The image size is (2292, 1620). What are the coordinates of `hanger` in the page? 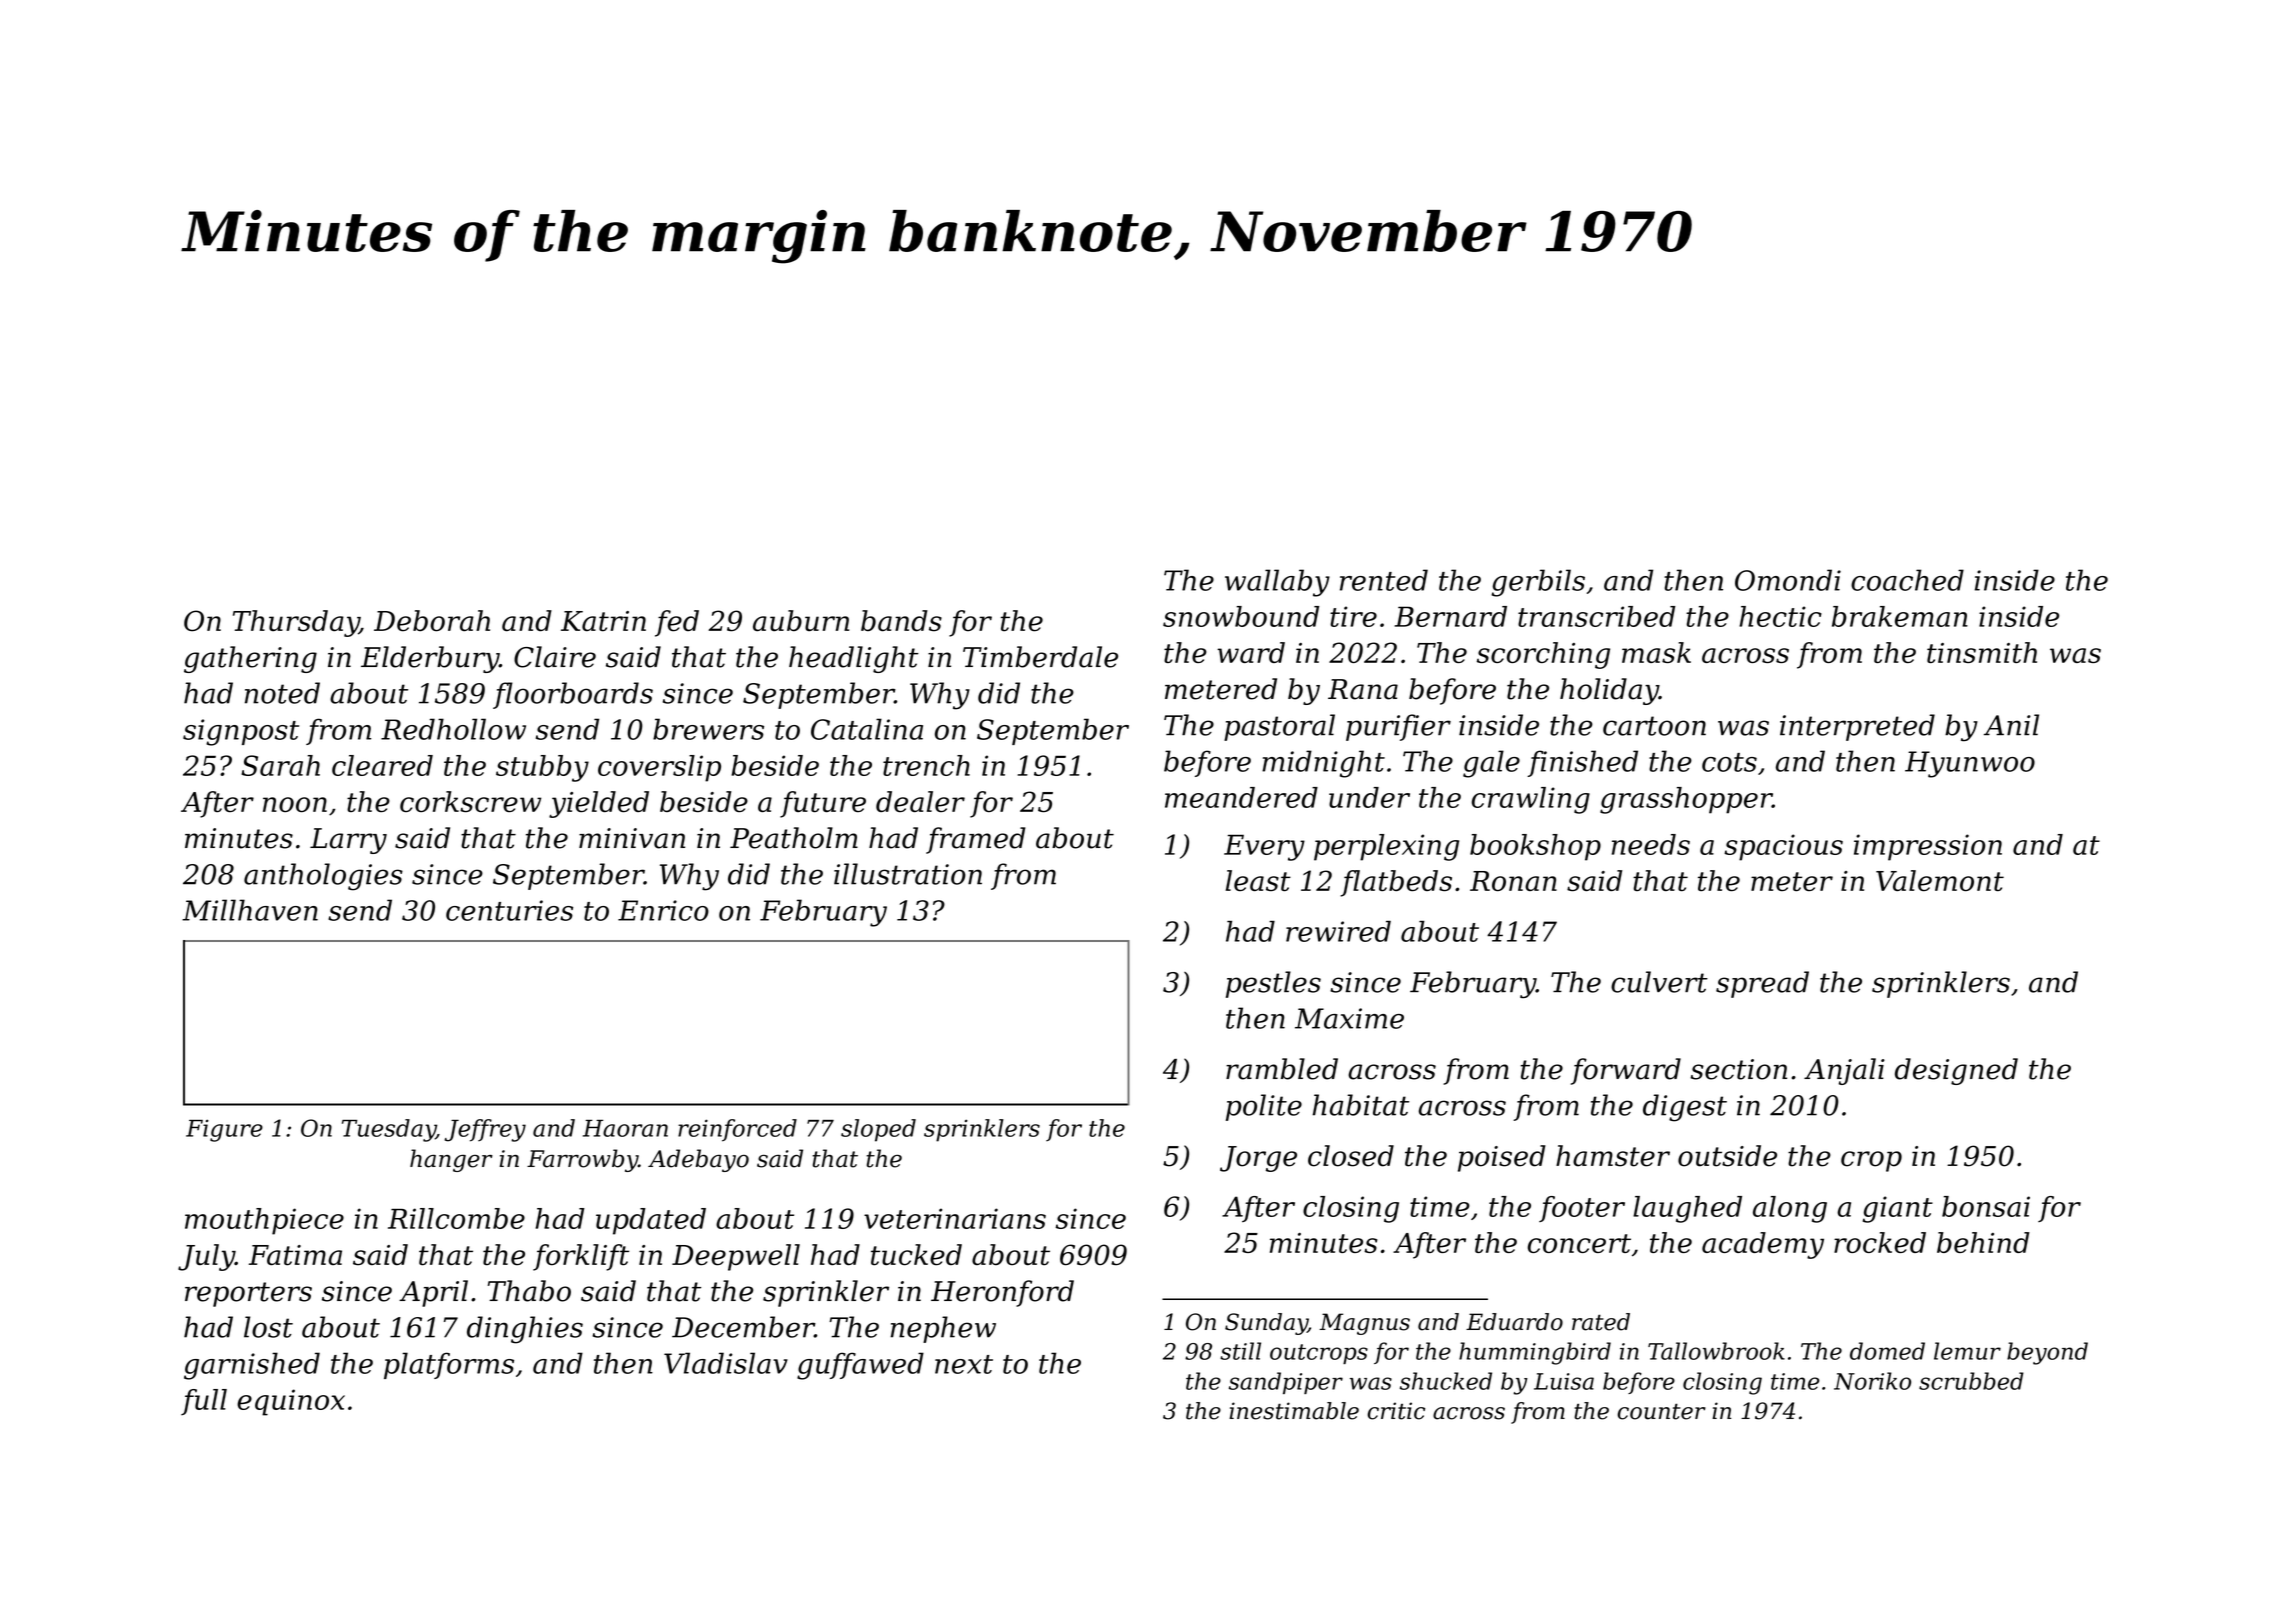 It's located at (451, 1160).
